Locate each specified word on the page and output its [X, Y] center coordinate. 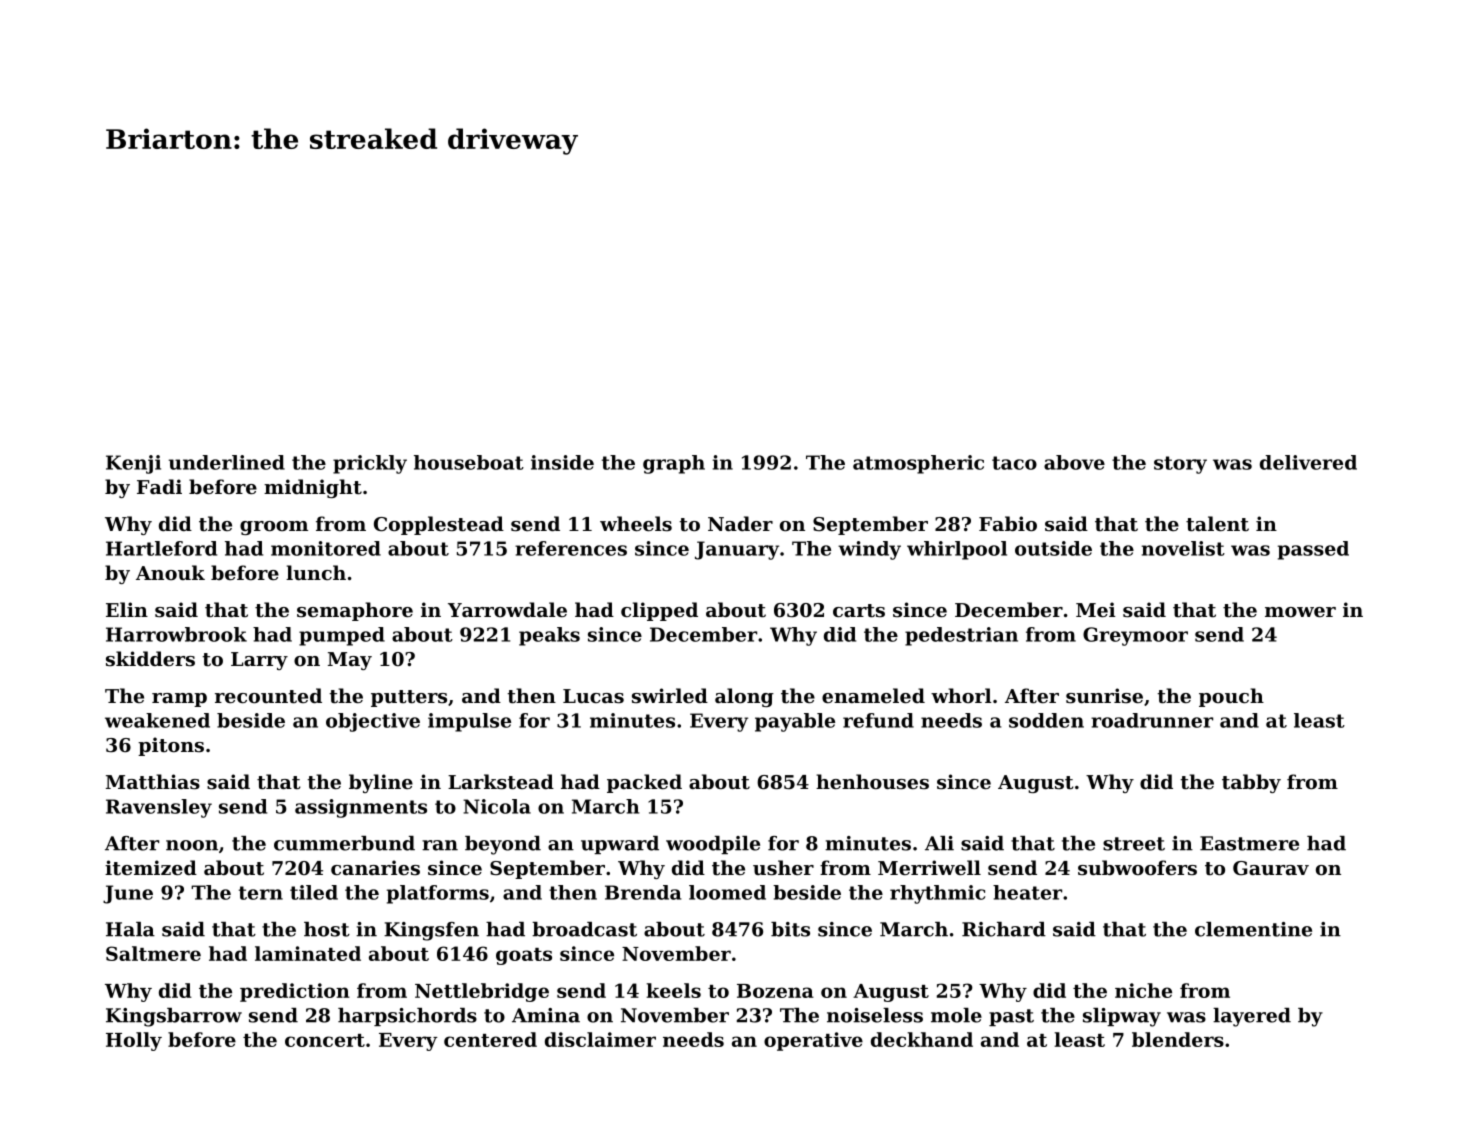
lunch [316, 572]
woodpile [713, 845]
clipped [659, 611]
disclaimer [600, 1039]
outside [1053, 548]
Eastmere [1249, 843]
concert [325, 1040]
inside [562, 462]
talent [1217, 524]
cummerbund [344, 843]
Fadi [159, 486]
